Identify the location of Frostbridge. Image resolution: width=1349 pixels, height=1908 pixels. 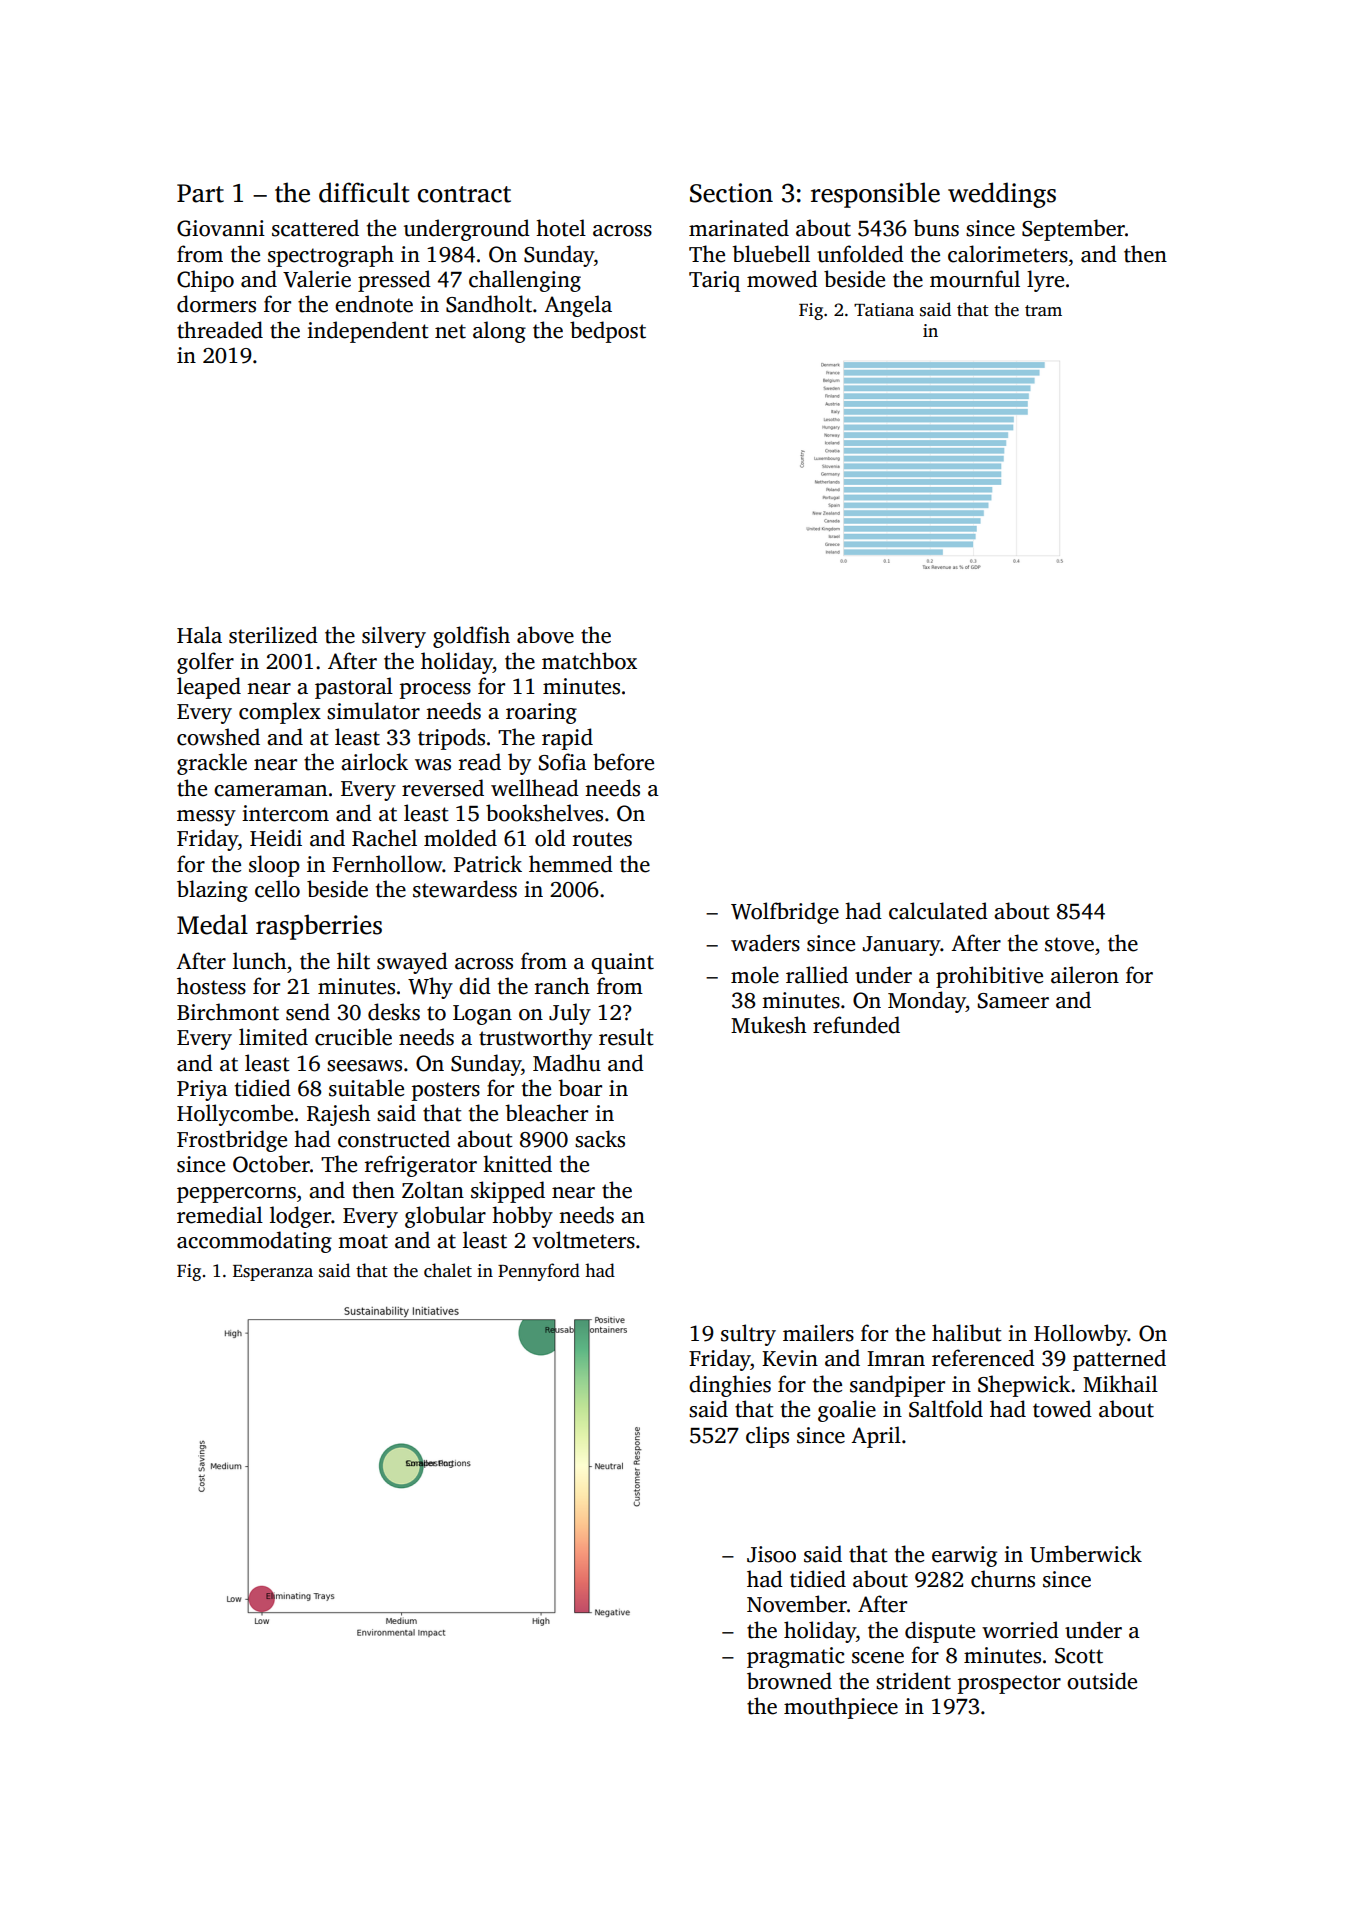
(232, 1141).
